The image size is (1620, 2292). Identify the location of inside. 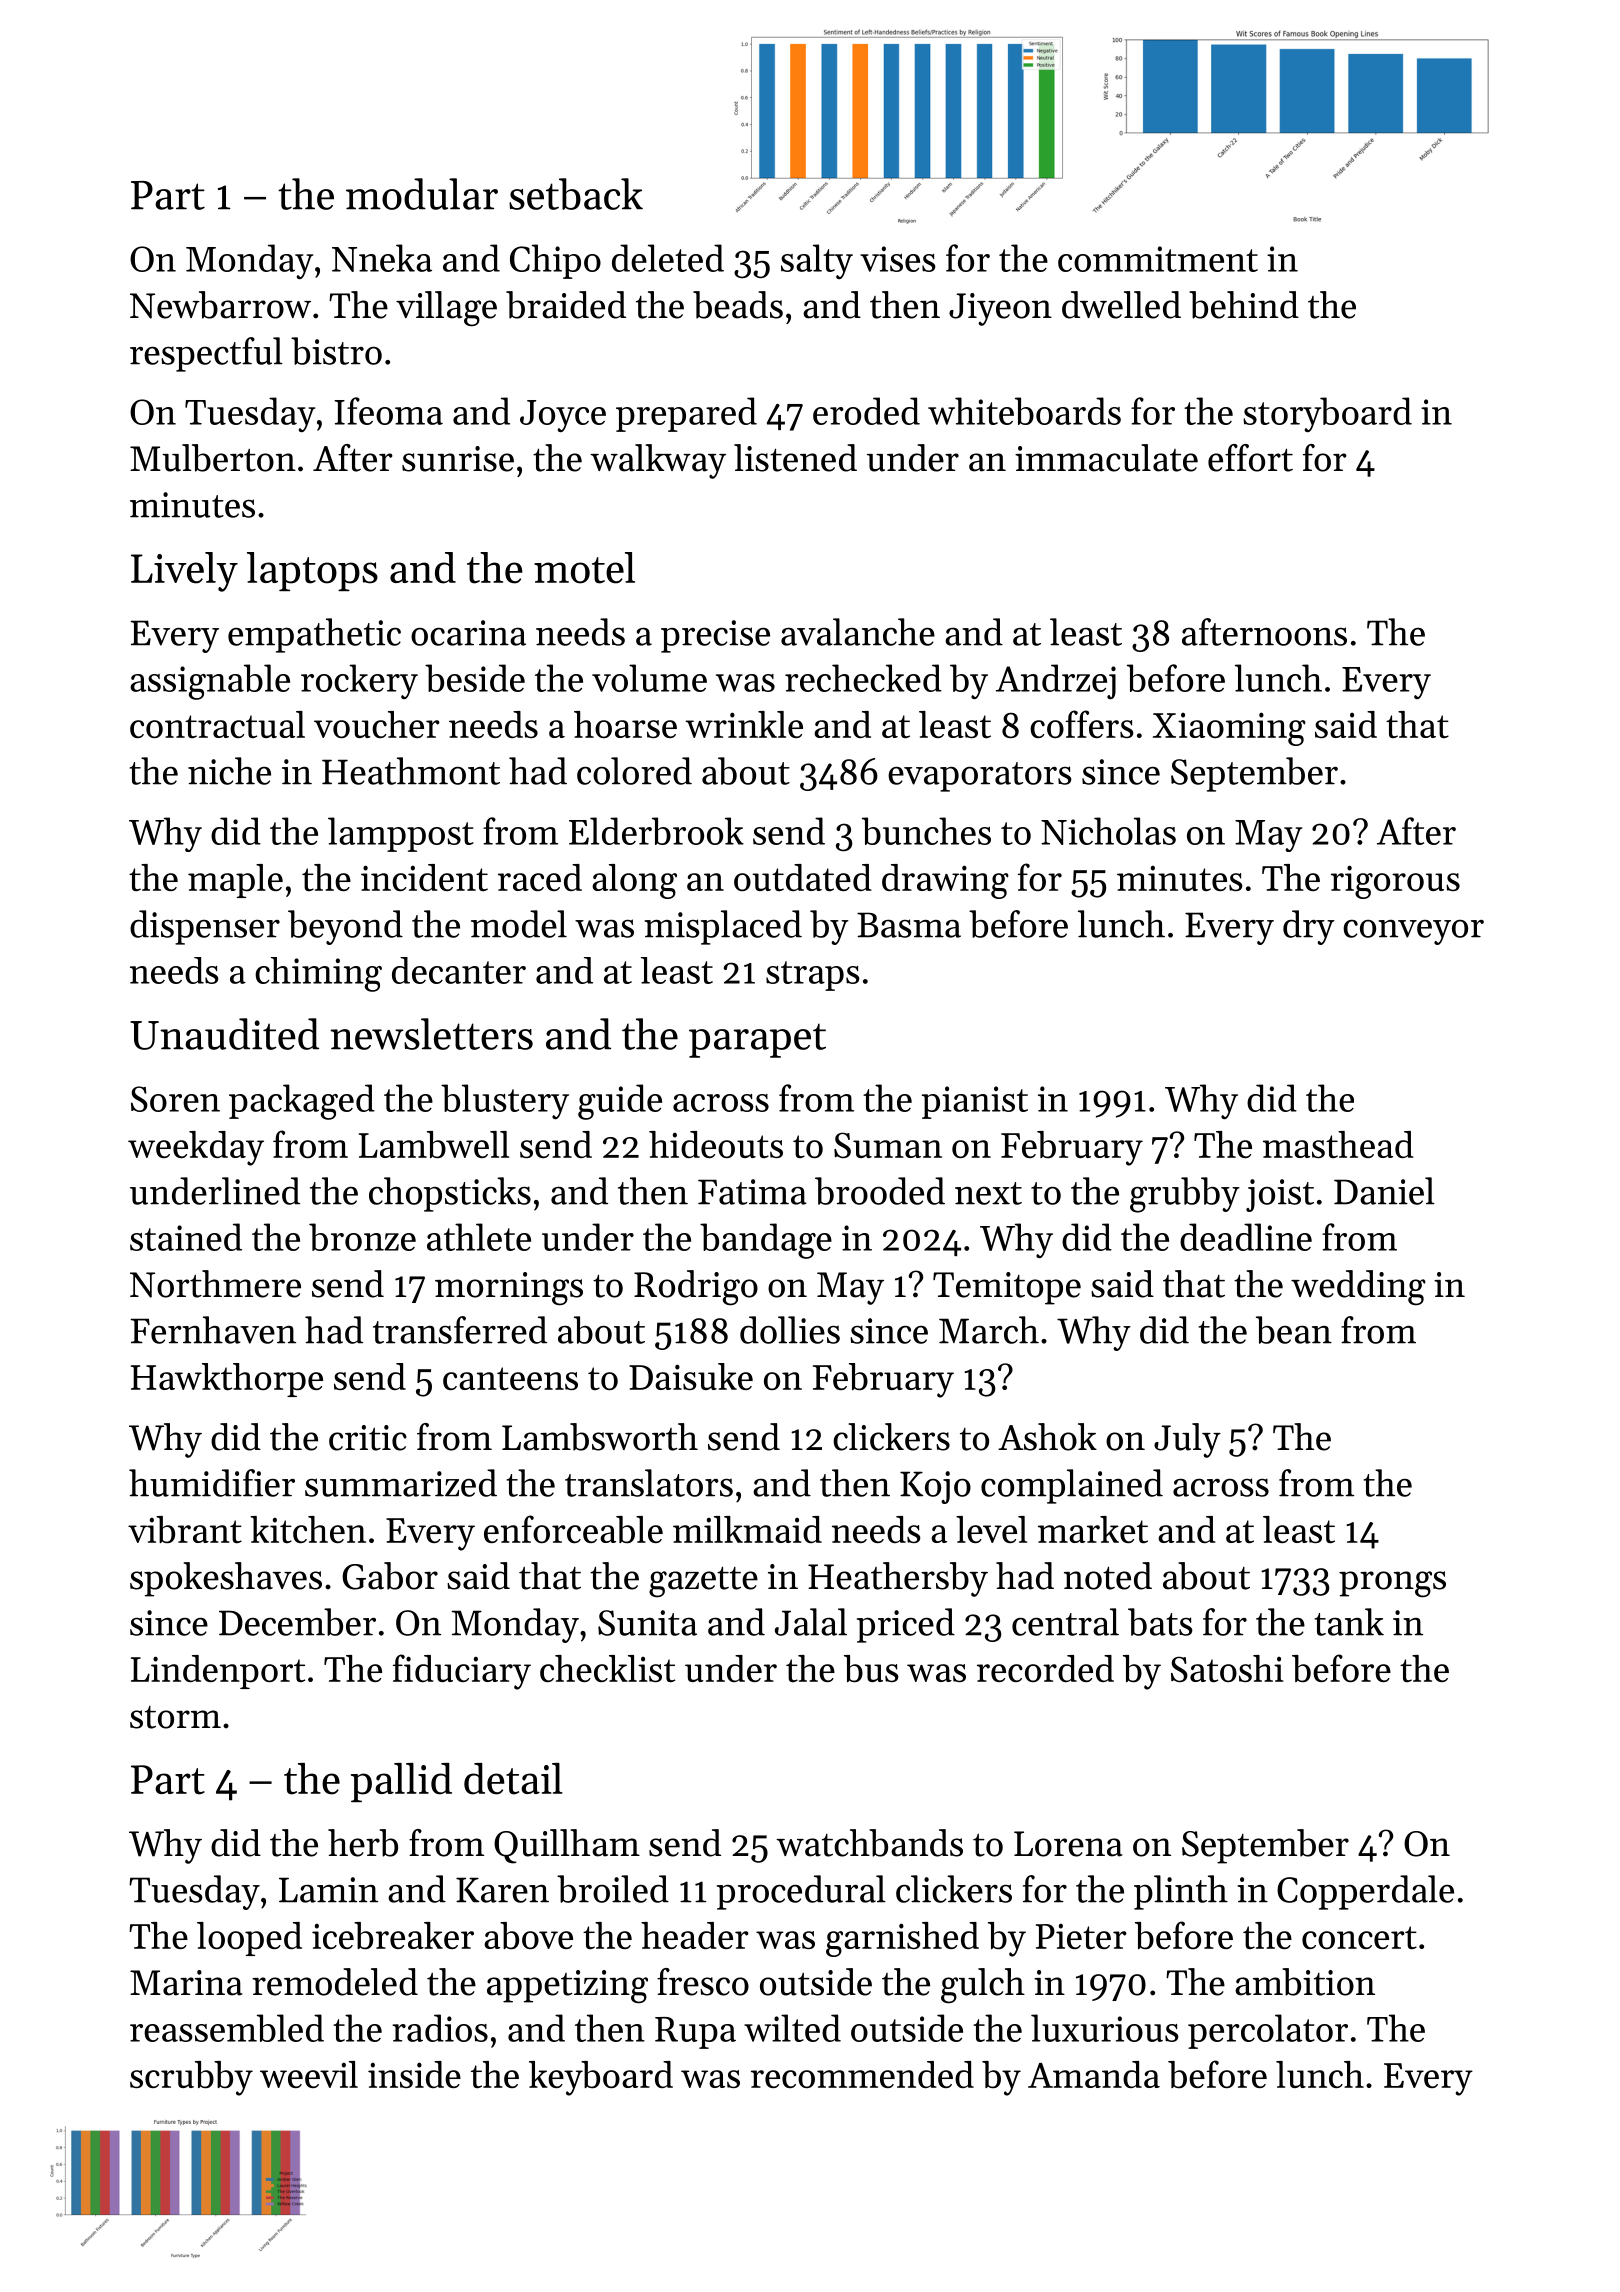
(414, 2074).
